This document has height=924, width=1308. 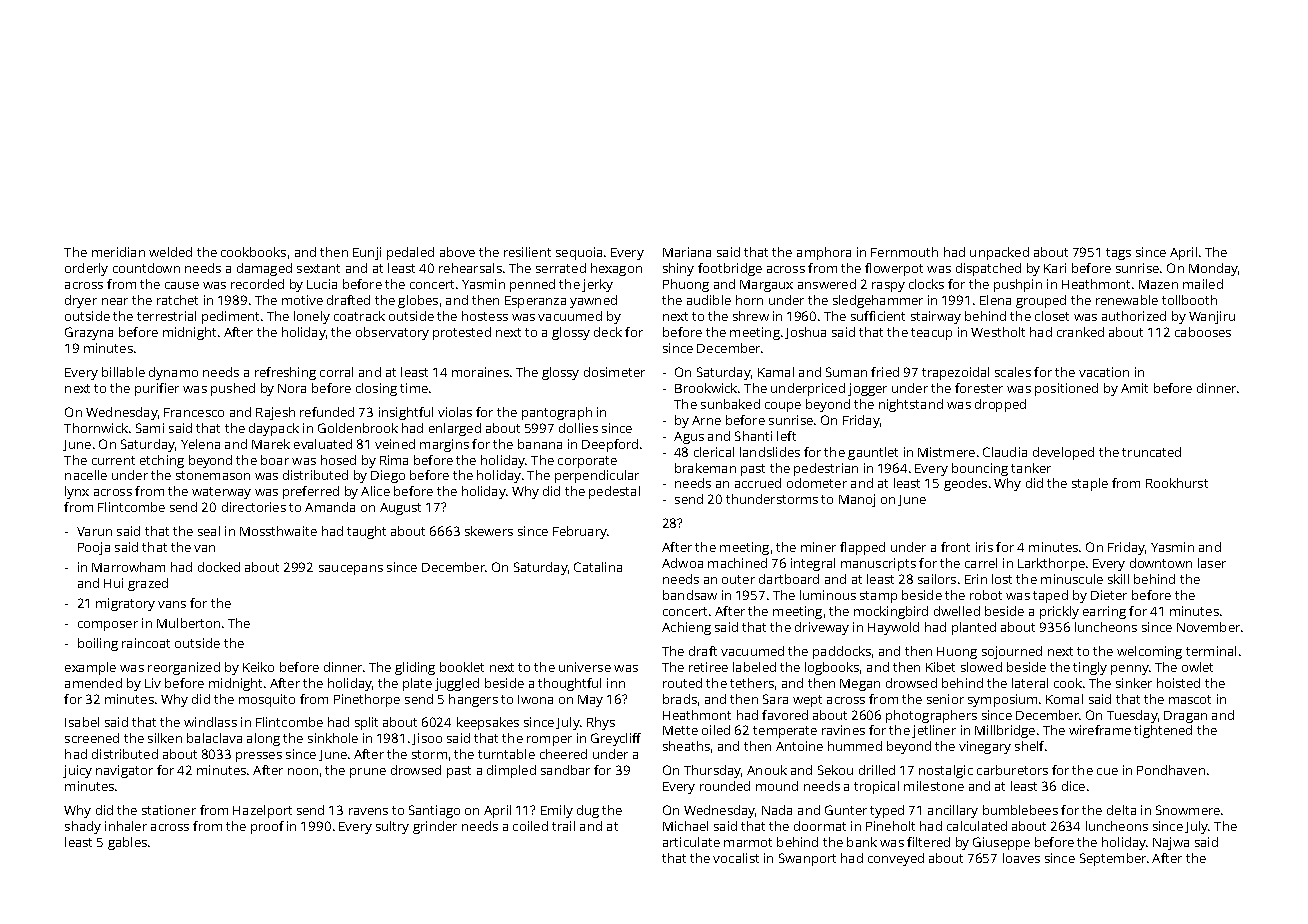 What do you see at coordinates (166, 316) in the document?
I see `terrestrial` at bounding box center [166, 316].
